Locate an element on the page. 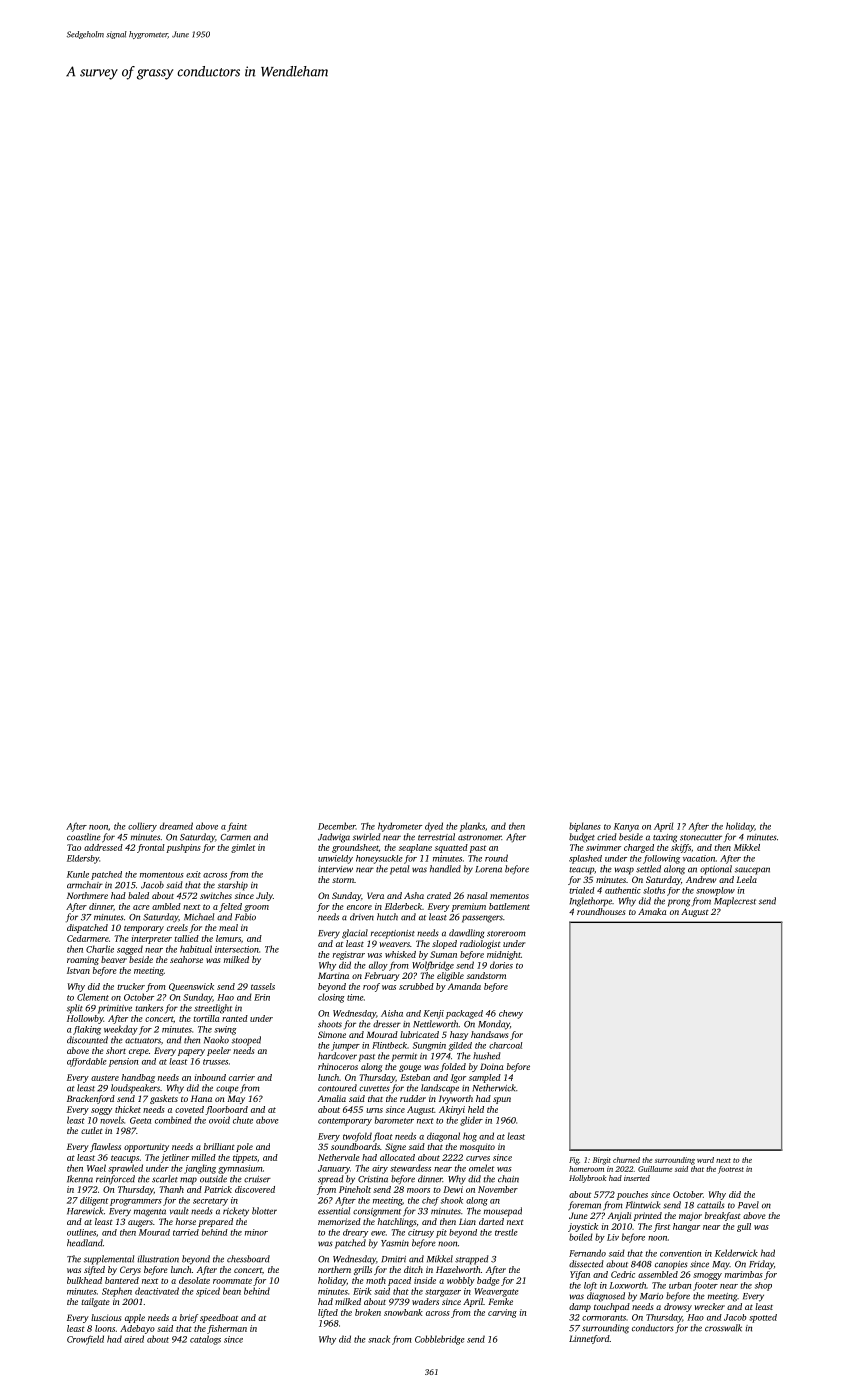  badge is located at coordinates (488, 1281).
